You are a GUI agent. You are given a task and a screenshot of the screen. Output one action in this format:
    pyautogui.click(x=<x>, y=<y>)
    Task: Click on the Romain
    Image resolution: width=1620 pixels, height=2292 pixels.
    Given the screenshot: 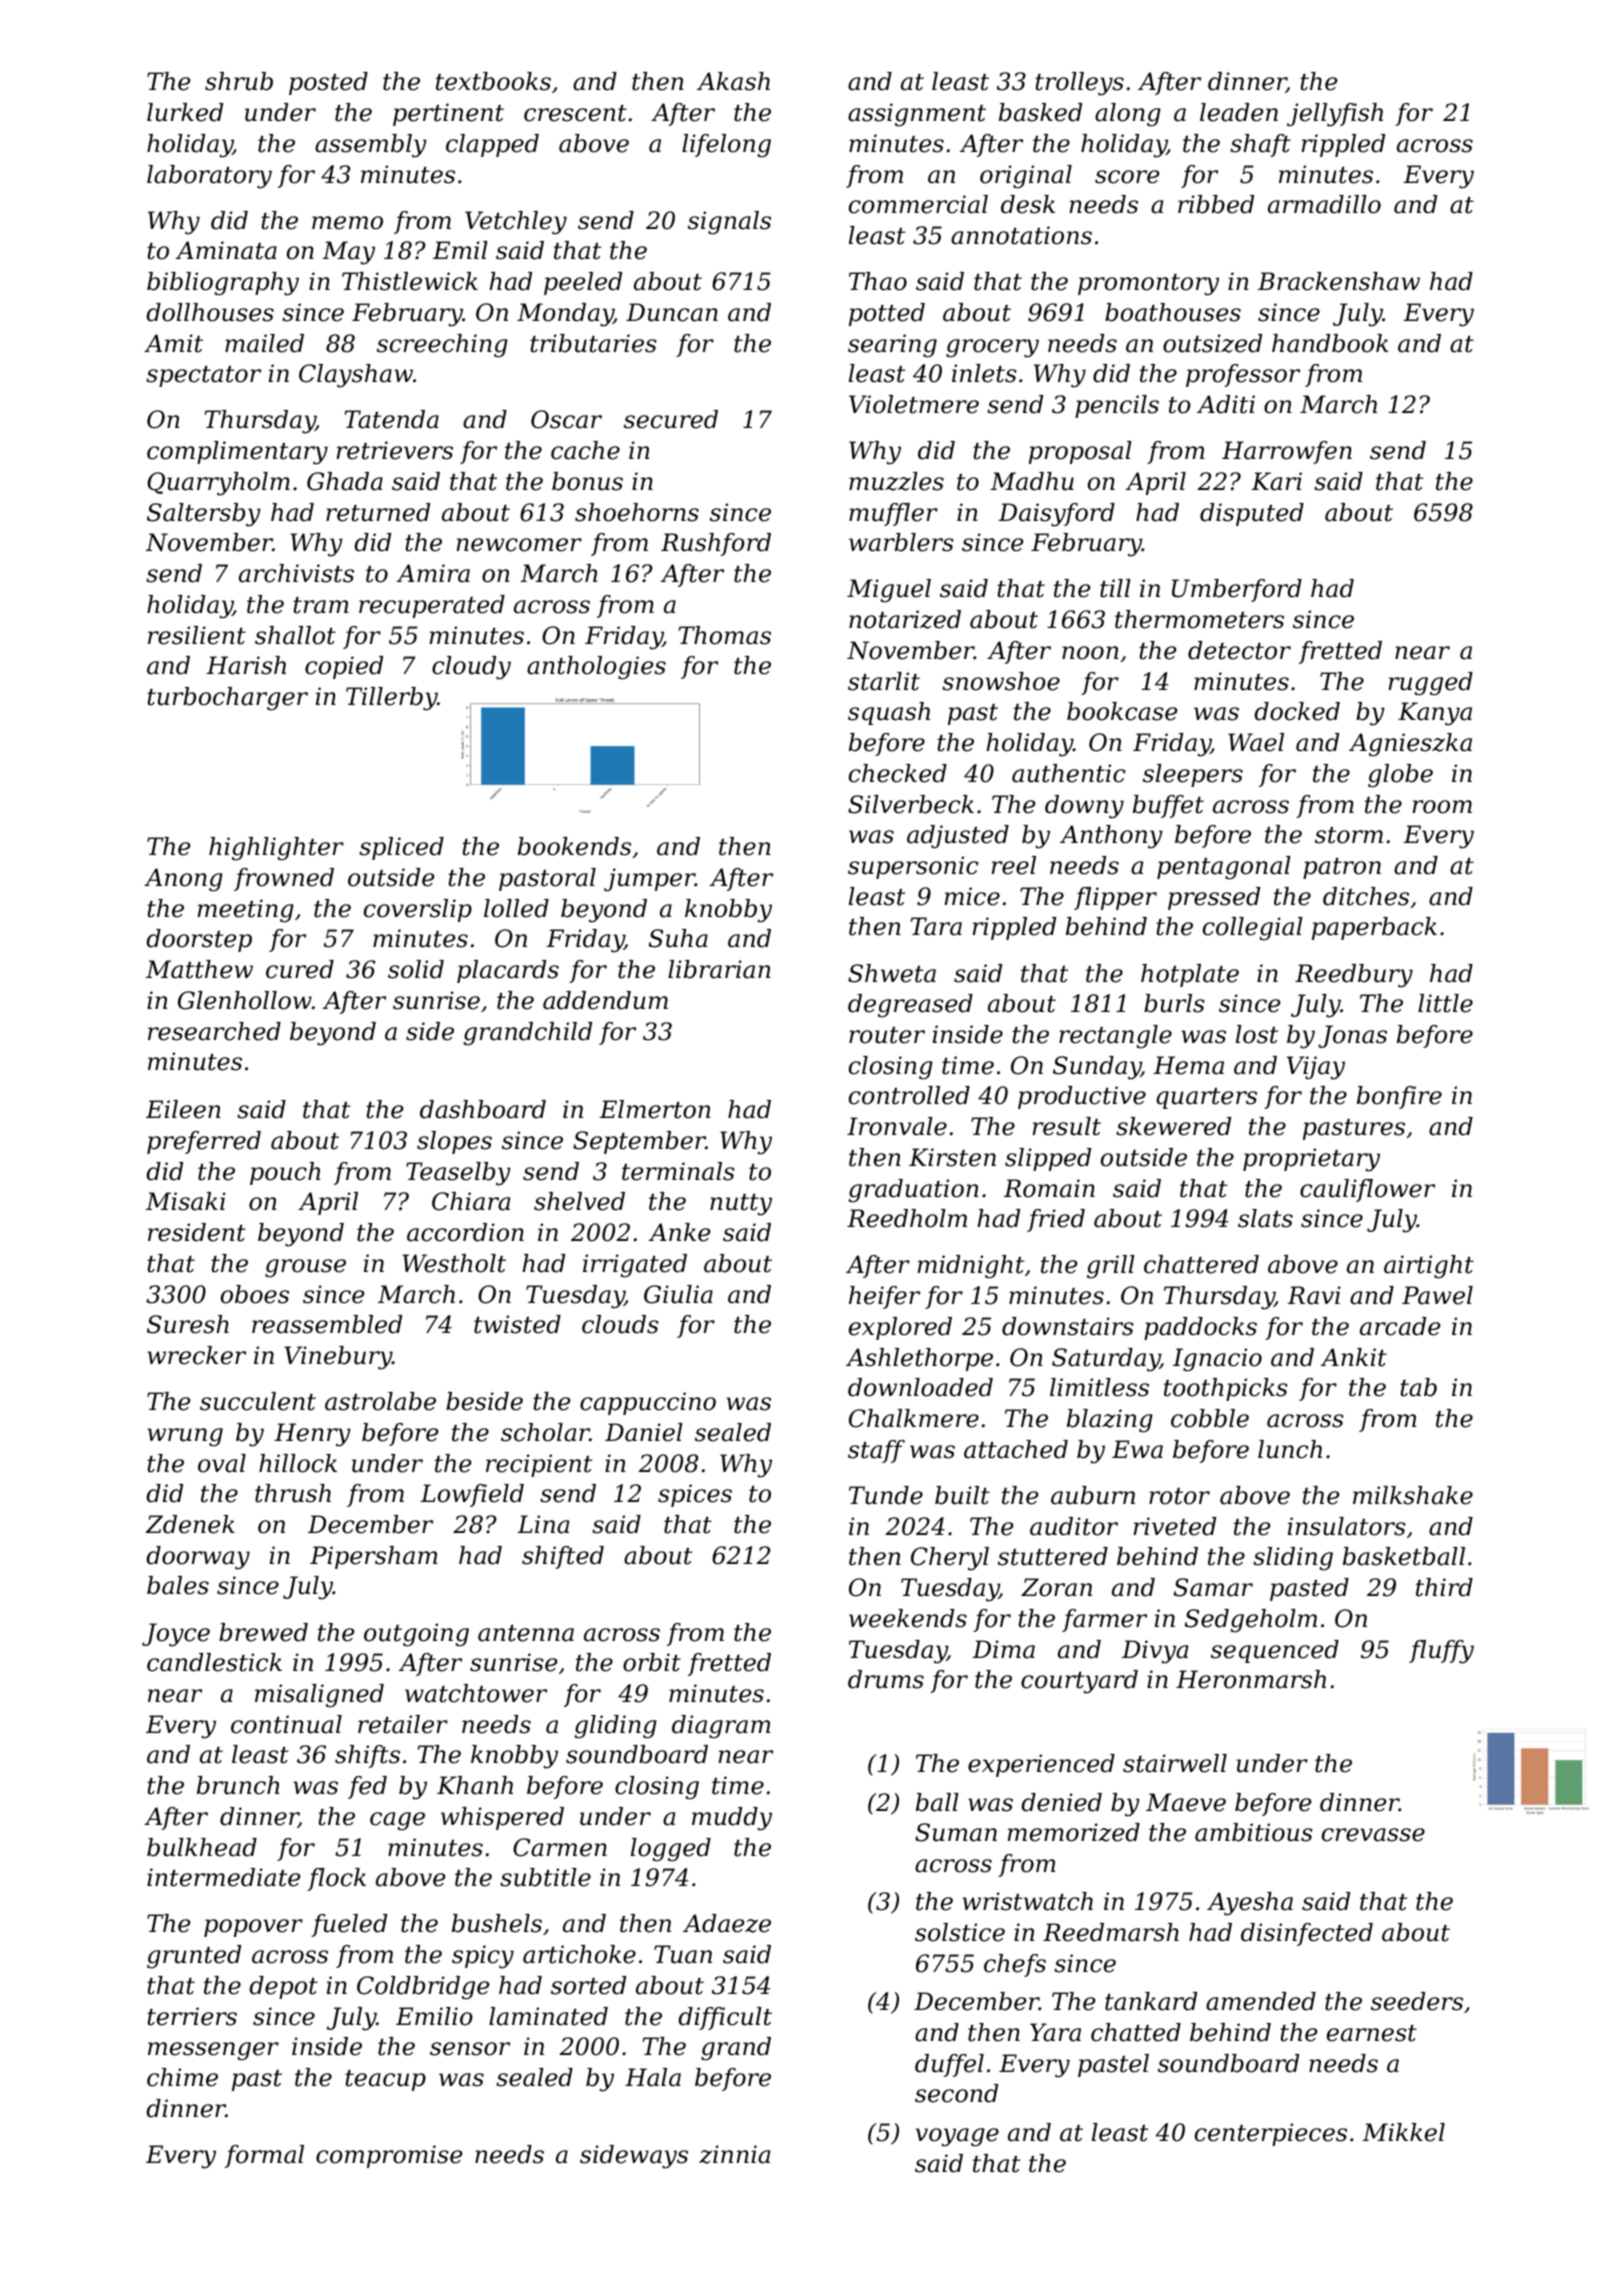 What is the action you would take?
    pyautogui.click(x=1049, y=1188)
